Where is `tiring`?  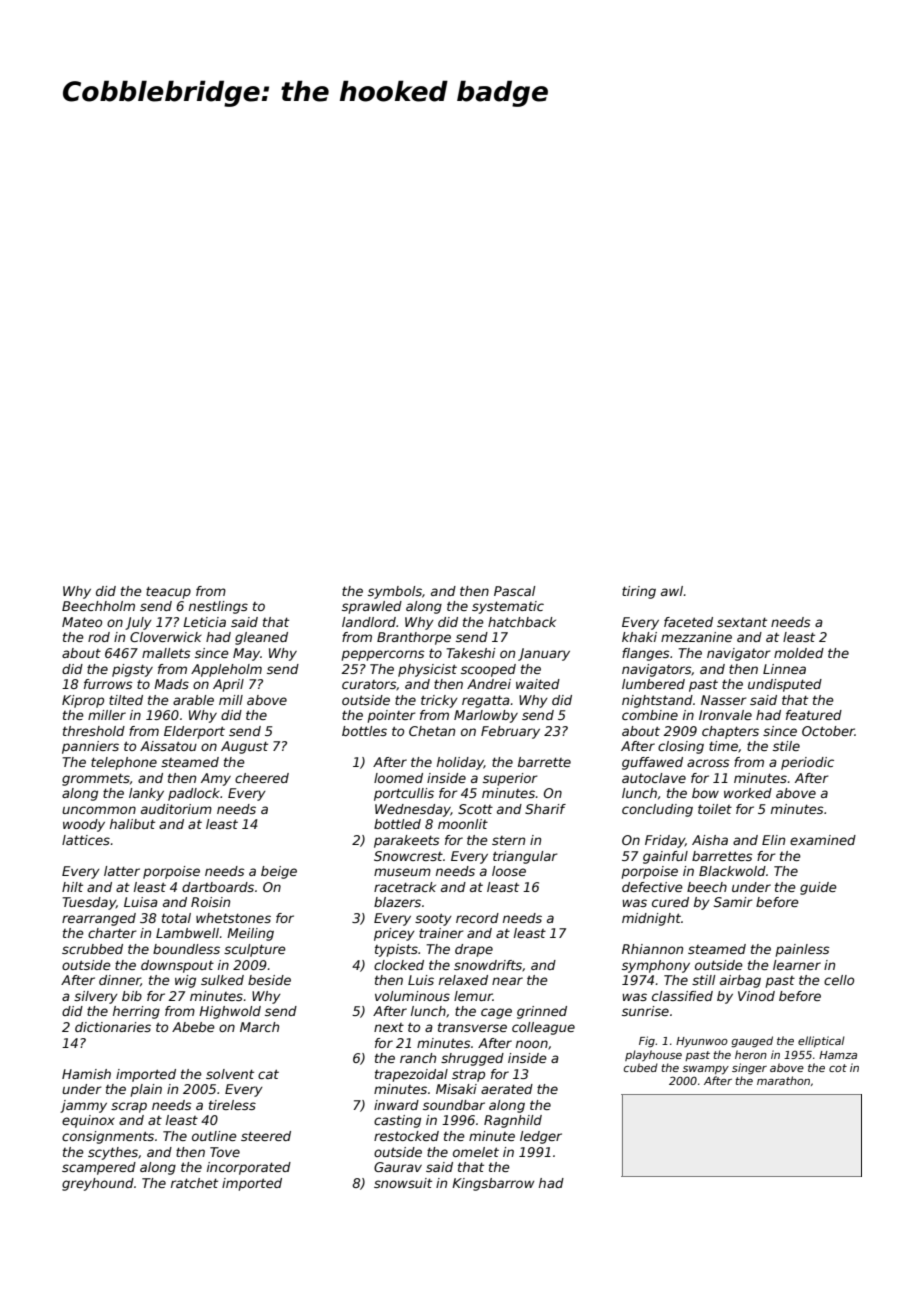 tiring is located at coordinates (639, 592).
